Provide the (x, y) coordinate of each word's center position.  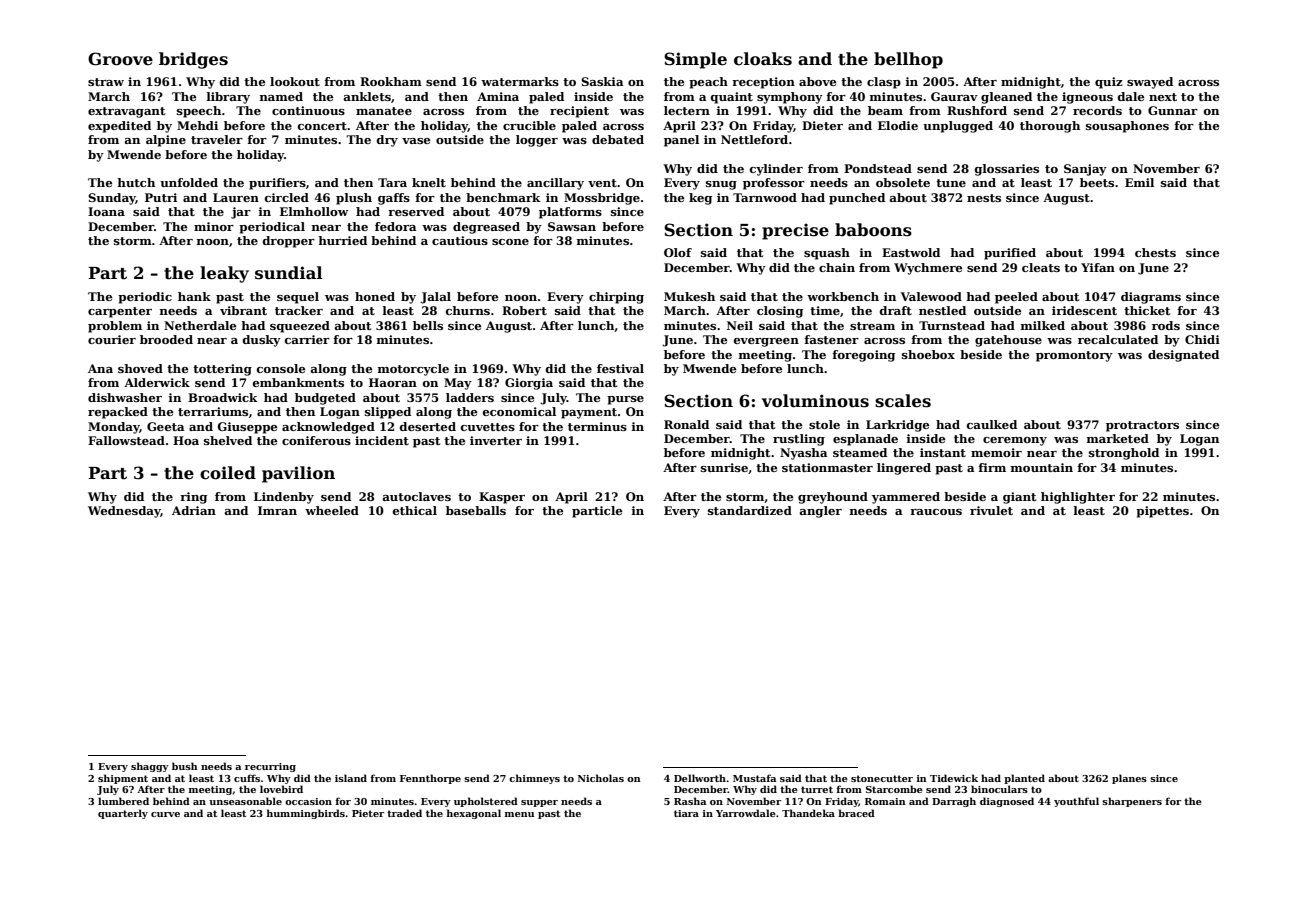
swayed (1150, 83)
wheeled (332, 510)
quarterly (123, 814)
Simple (695, 60)
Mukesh (689, 296)
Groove (120, 59)
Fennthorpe (430, 779)
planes (1129, 779)
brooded (166, 339)
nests (984, 198)
